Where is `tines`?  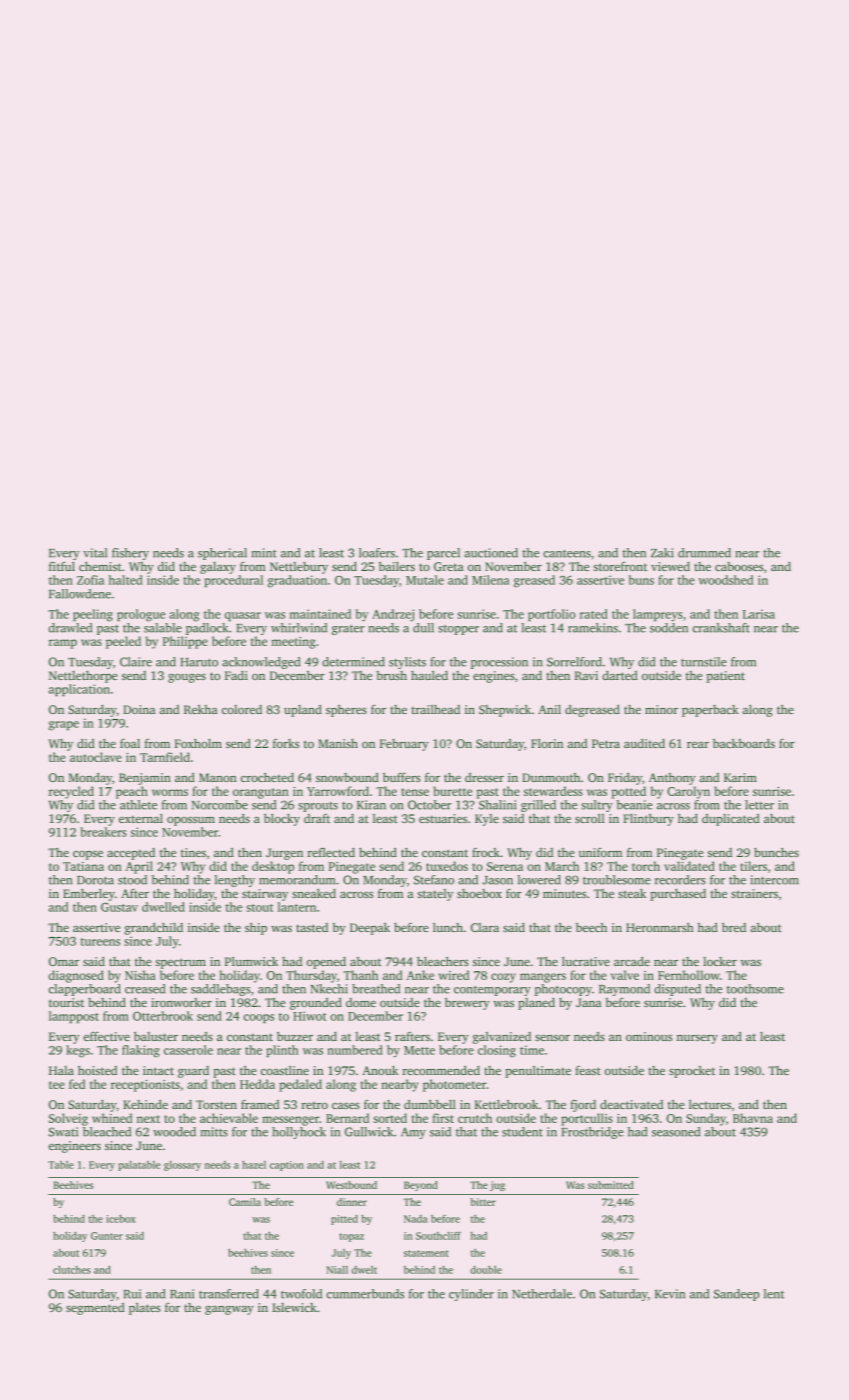
tines is located at coordinates (193, 852).
